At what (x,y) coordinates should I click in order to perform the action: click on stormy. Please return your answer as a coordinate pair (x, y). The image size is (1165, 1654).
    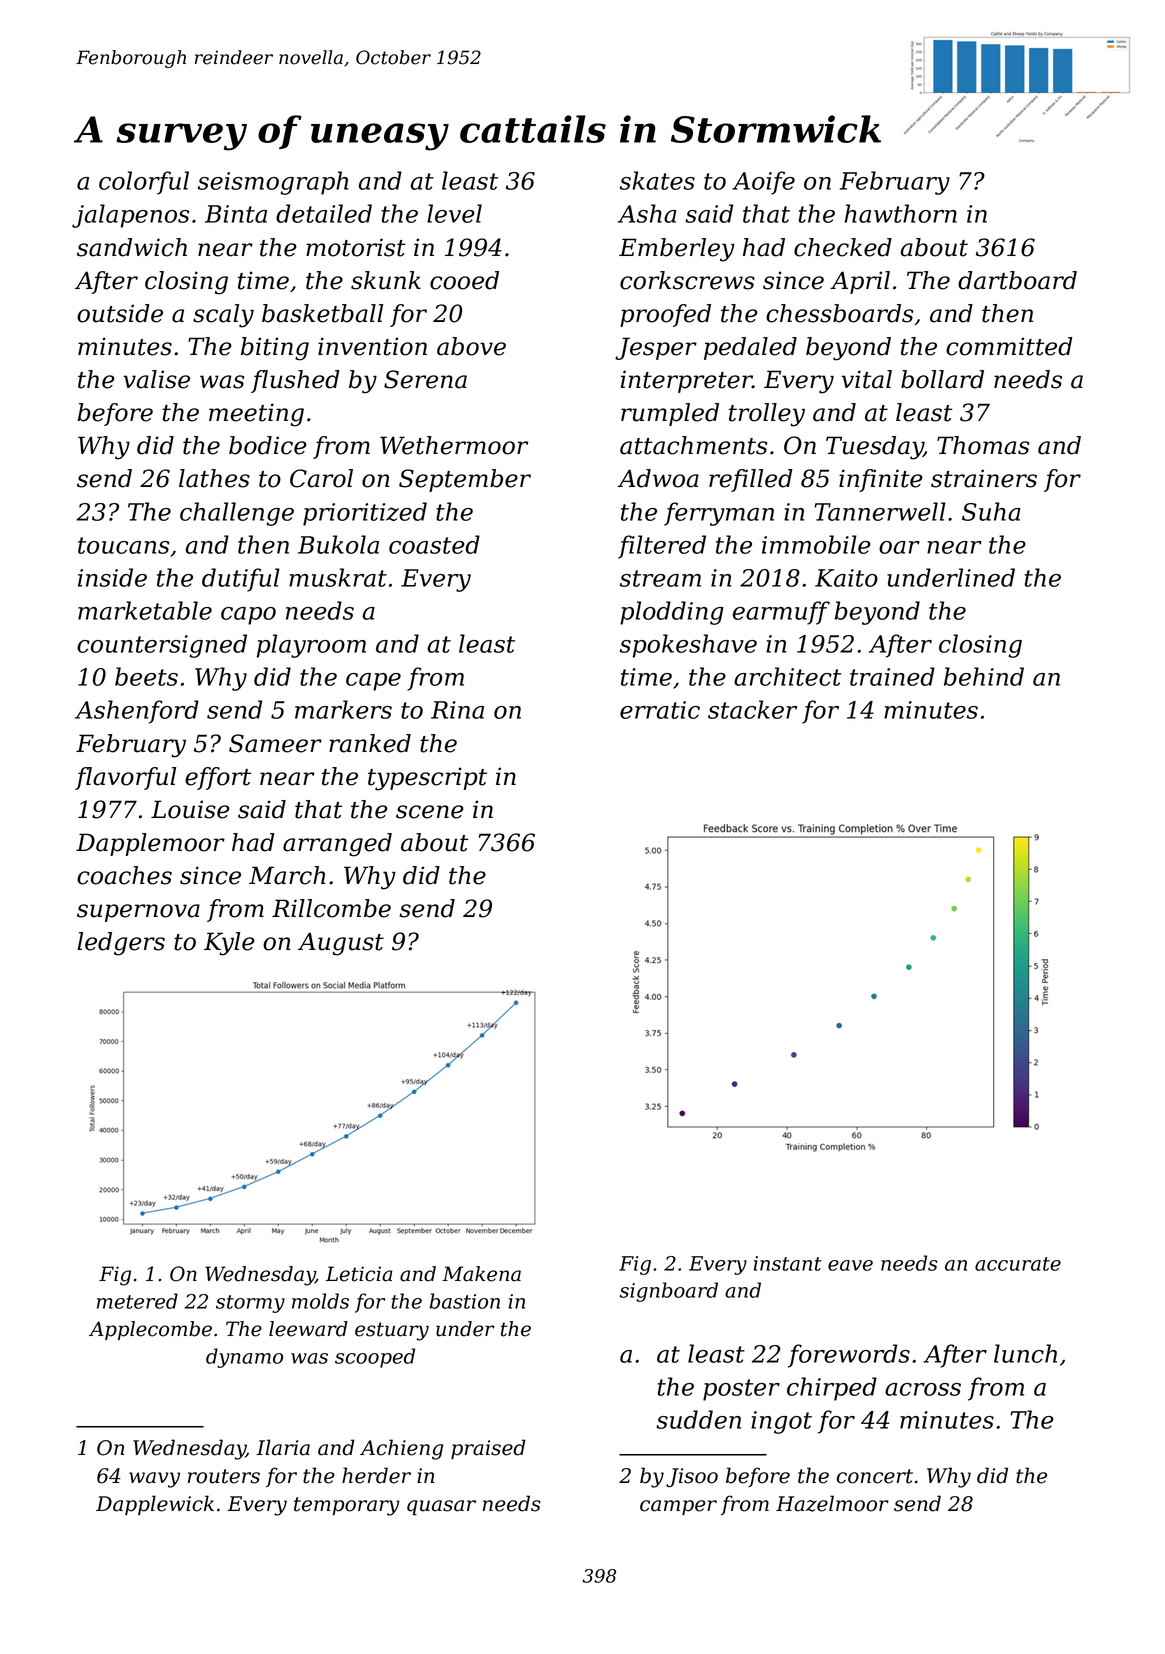
    Looking at the image, I should click on (250, 1304).
